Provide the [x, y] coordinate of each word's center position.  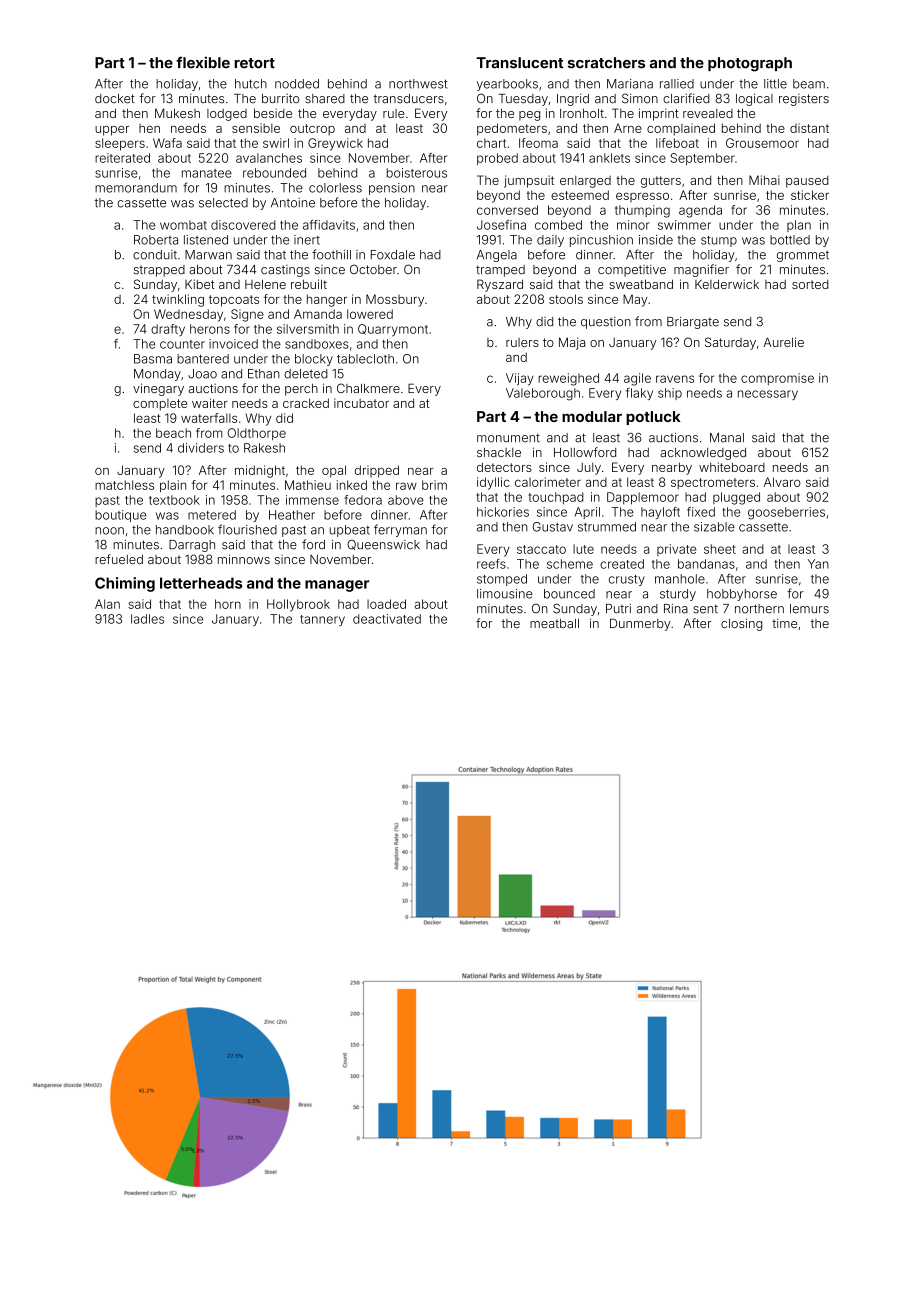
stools [566, 299]
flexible [203, 62]
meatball [554, 623]
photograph [750, 64]
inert [307, 240]
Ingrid [573, 100]
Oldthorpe [257, 434]
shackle [499, 452]
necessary [768, 395]
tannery [322, 620]
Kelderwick [727, 284]
